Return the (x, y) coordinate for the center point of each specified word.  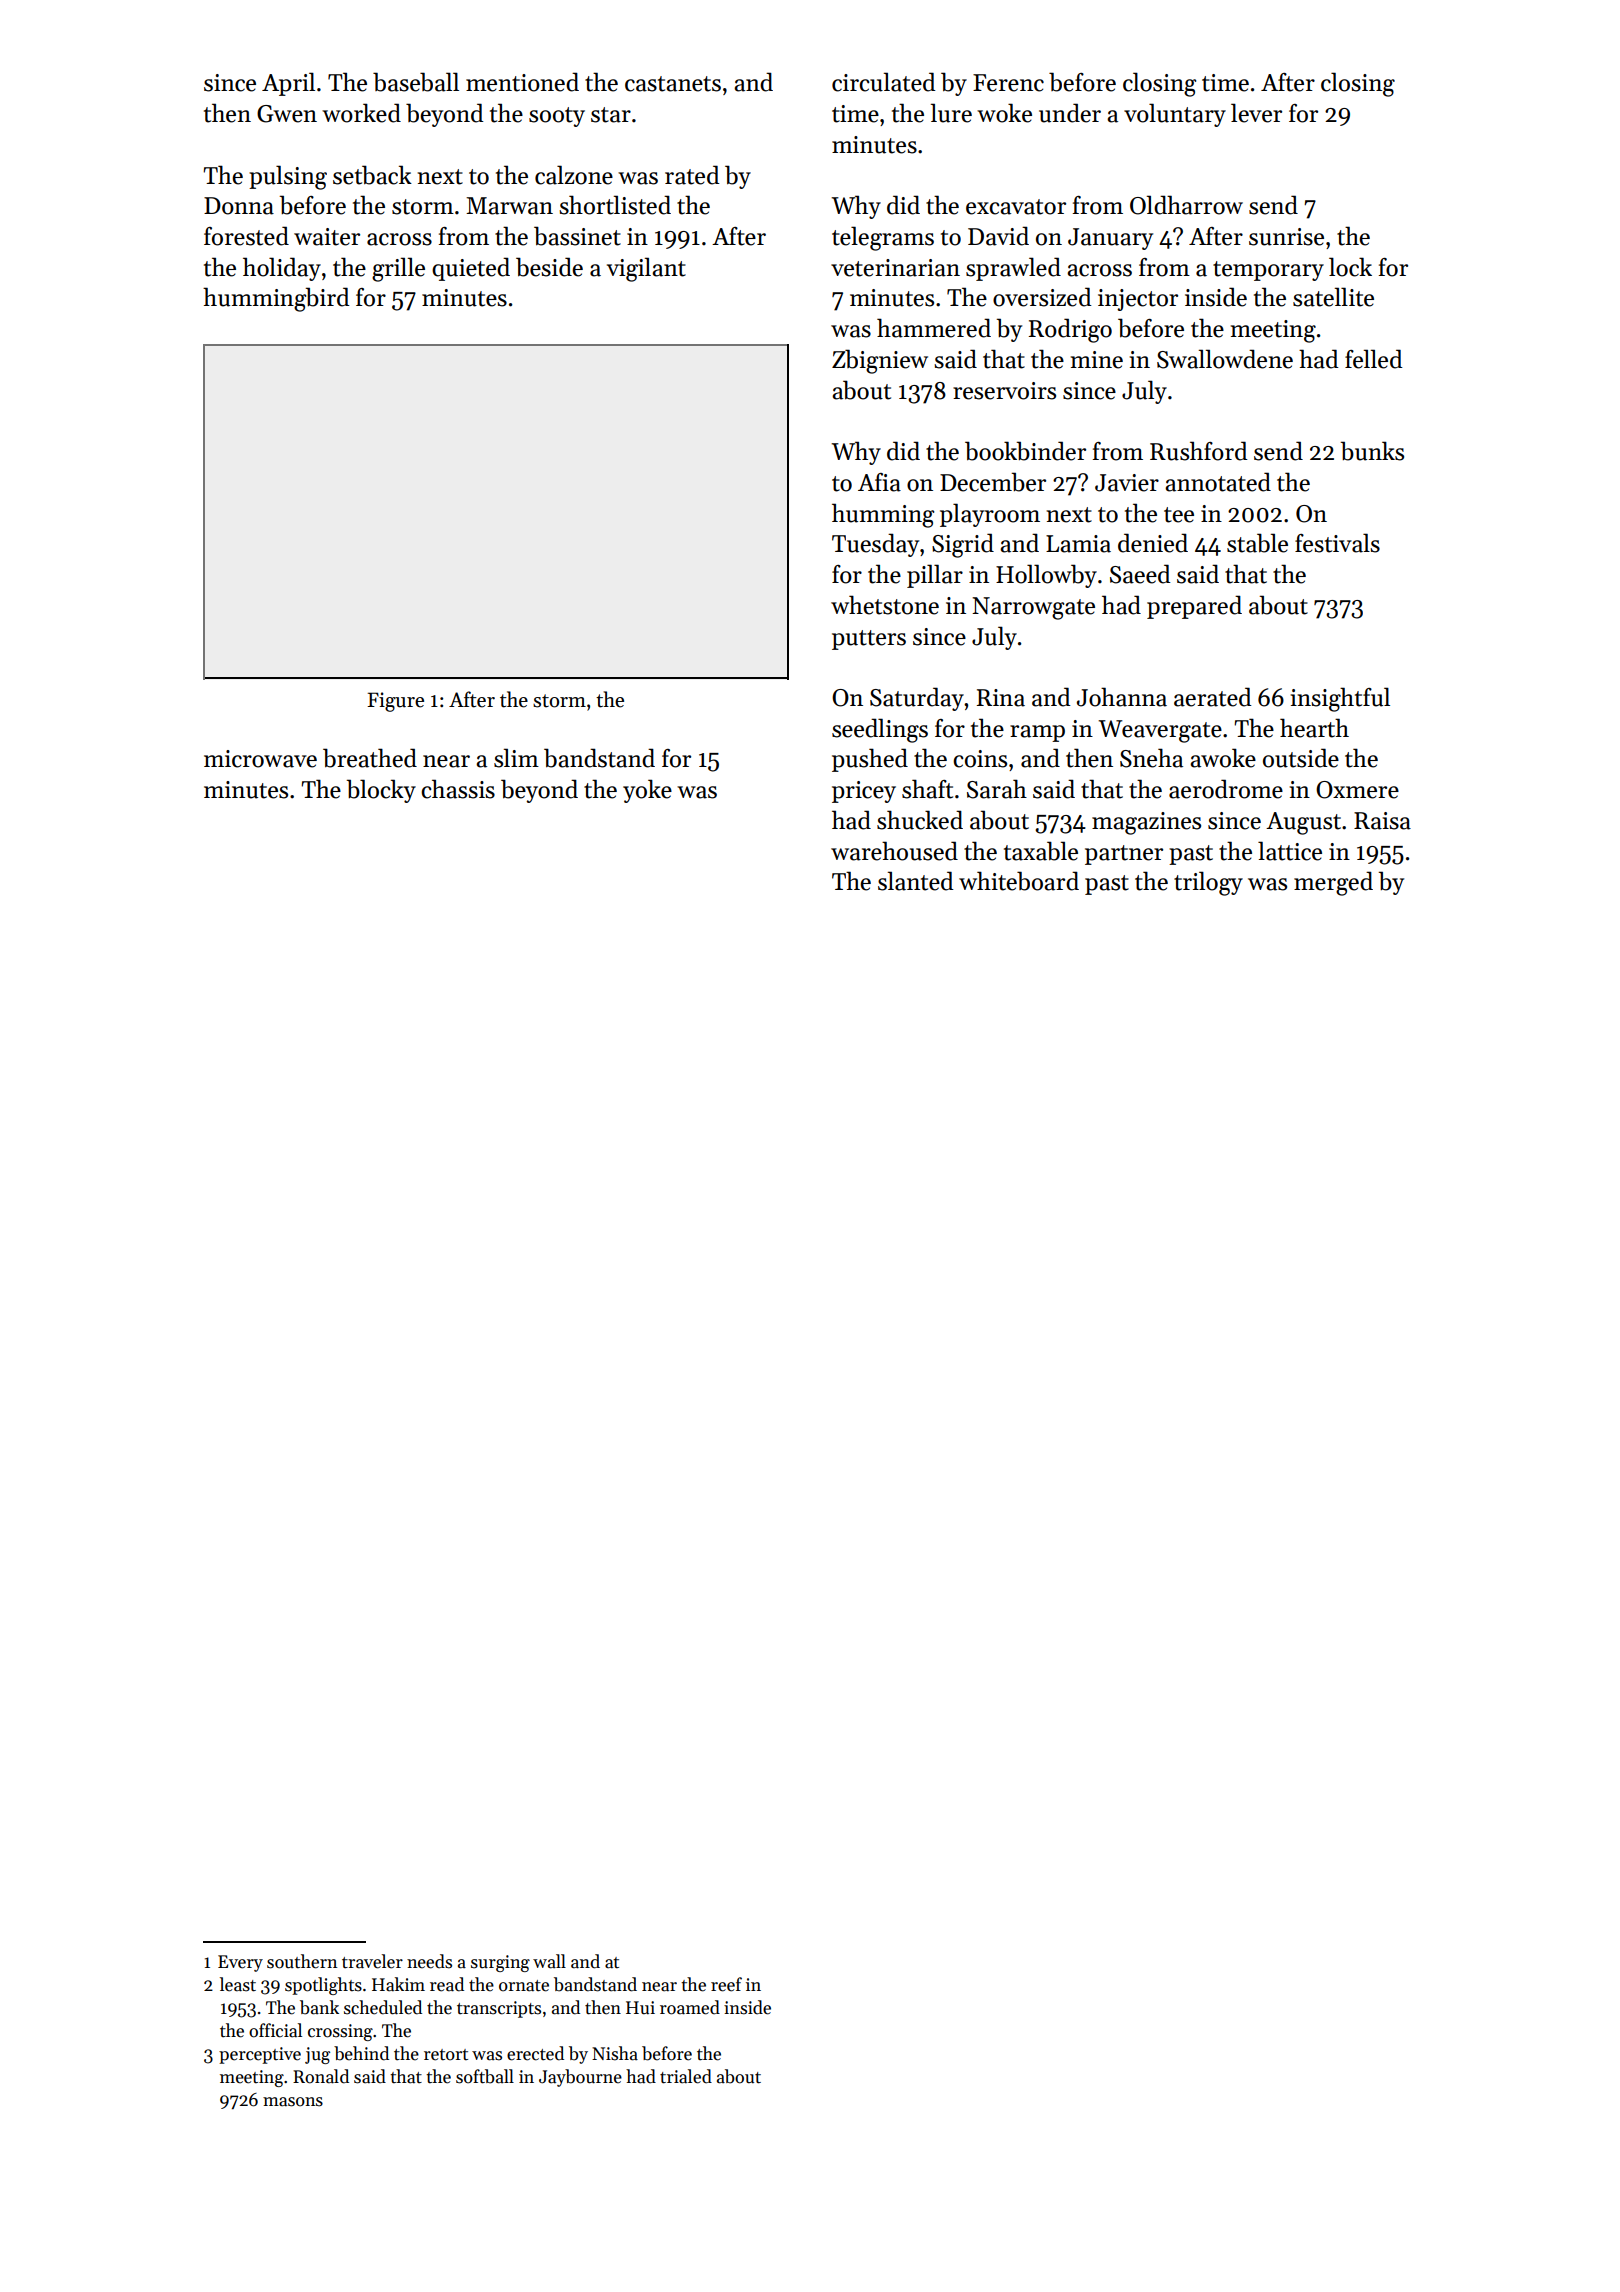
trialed (686, 2076)
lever (1256, 113)
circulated (884, 82)
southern (302, 1961)
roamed (690, 2007)
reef (726, 1984)
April (288, 84)
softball (485, 2076)
